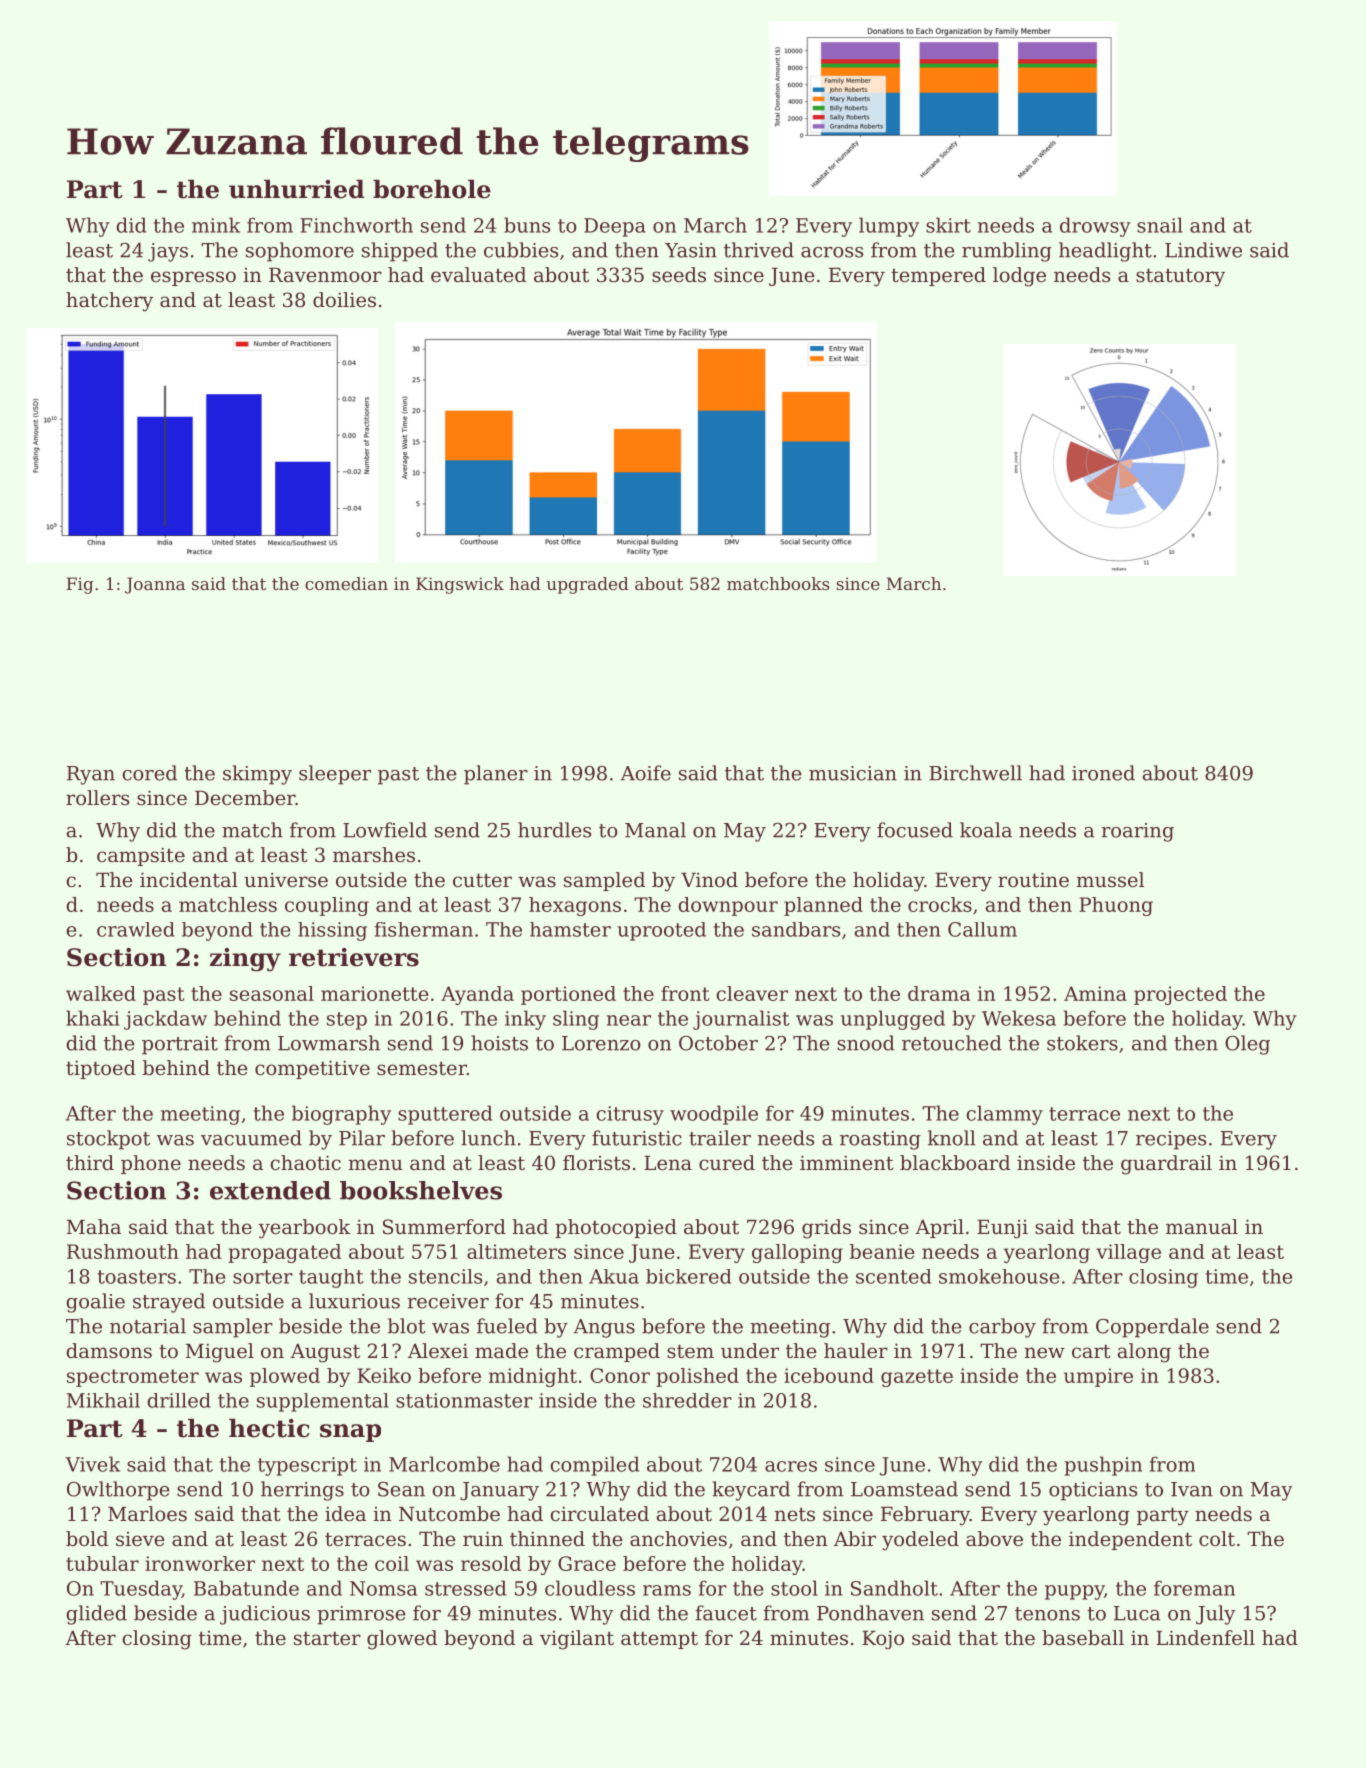  Describe the element at coordinates (109, 302) in the screenshot. I see `hatchery` at that location.
